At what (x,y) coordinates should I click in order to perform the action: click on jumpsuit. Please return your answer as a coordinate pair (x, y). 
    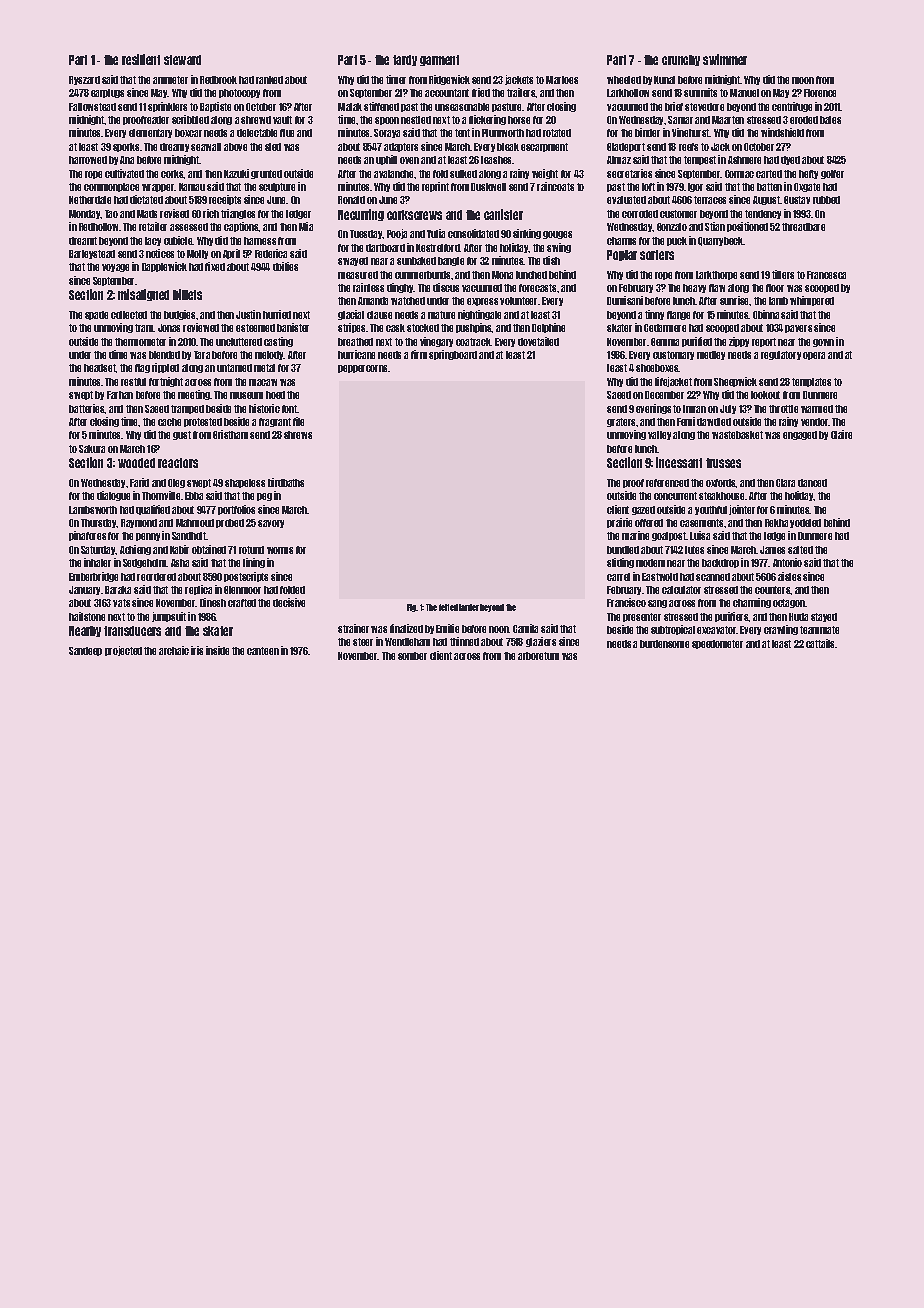
    Looking at the image, I should click on (169, 617).
